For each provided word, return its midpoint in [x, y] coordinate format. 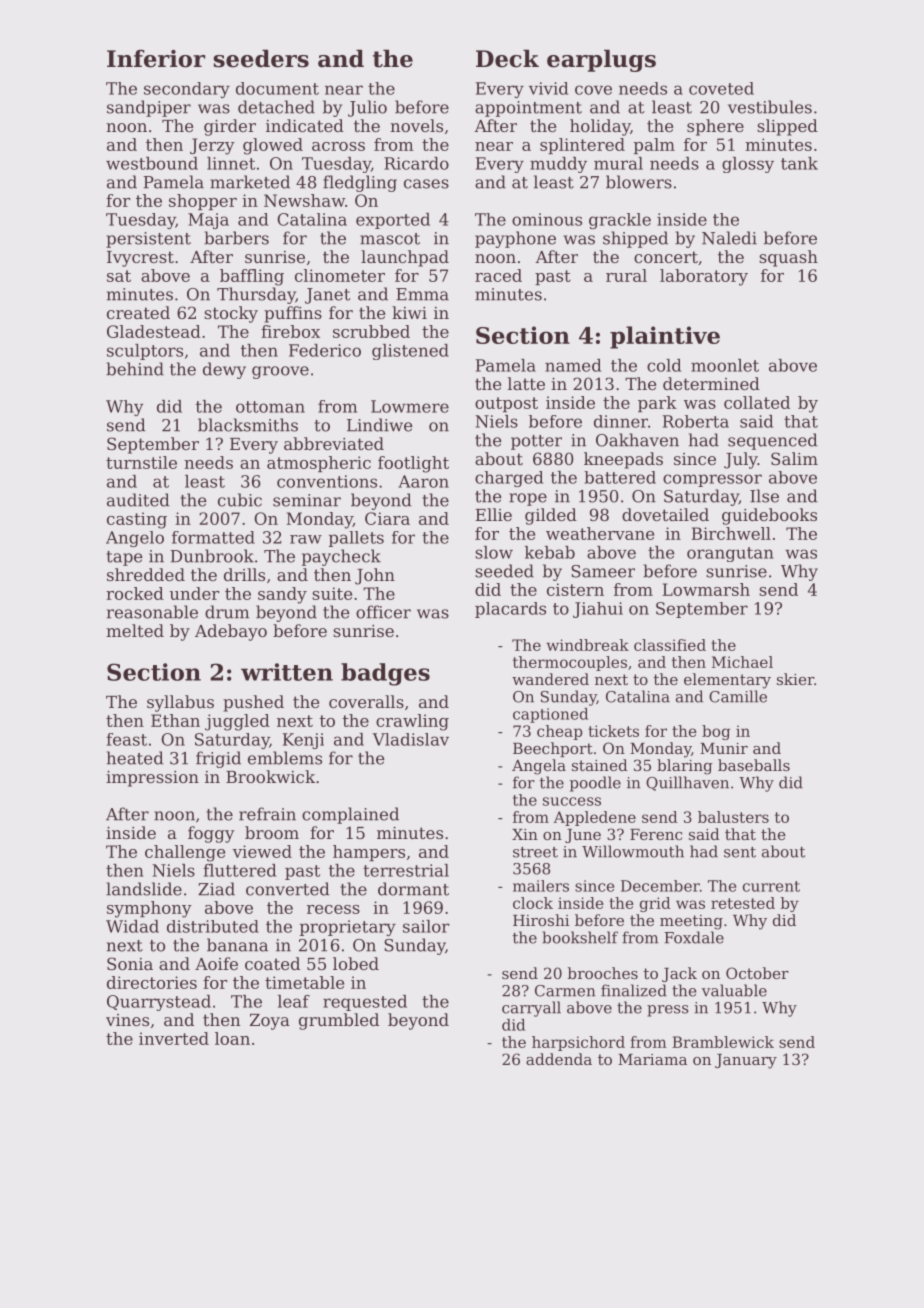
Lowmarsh [706, 589]
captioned [550, 715]
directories [152, 982]
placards [510, 610]
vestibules [770, 107]
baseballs [754, 765]
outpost [506, 404]
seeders [261, 58]
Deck [507, 58]
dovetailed [665, 514]
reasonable [152, 612]
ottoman [270, 407]
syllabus [180, 703]
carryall [531, 1009]
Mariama [652, 1059]
